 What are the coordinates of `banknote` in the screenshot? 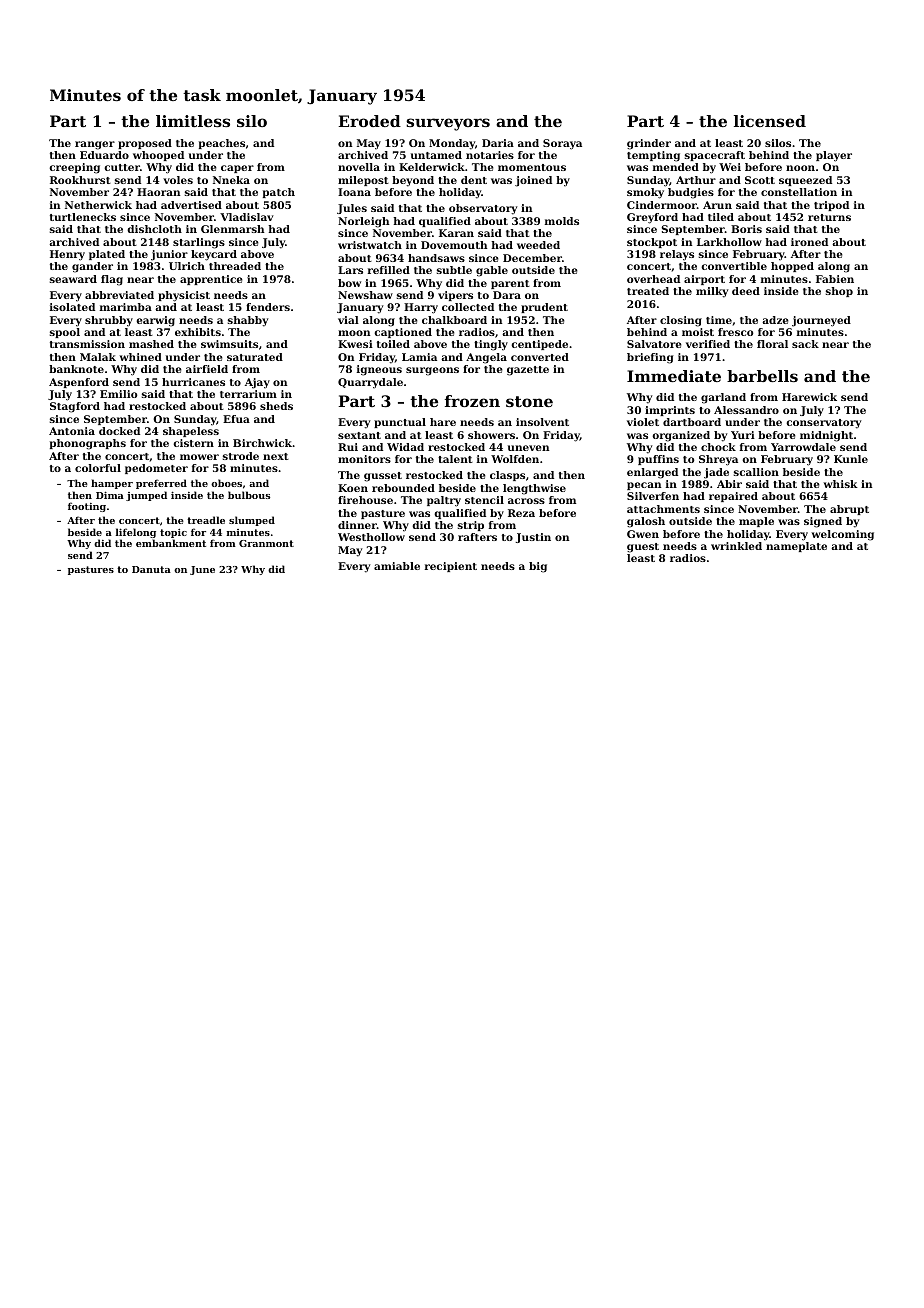 It's located at (76, 369).
